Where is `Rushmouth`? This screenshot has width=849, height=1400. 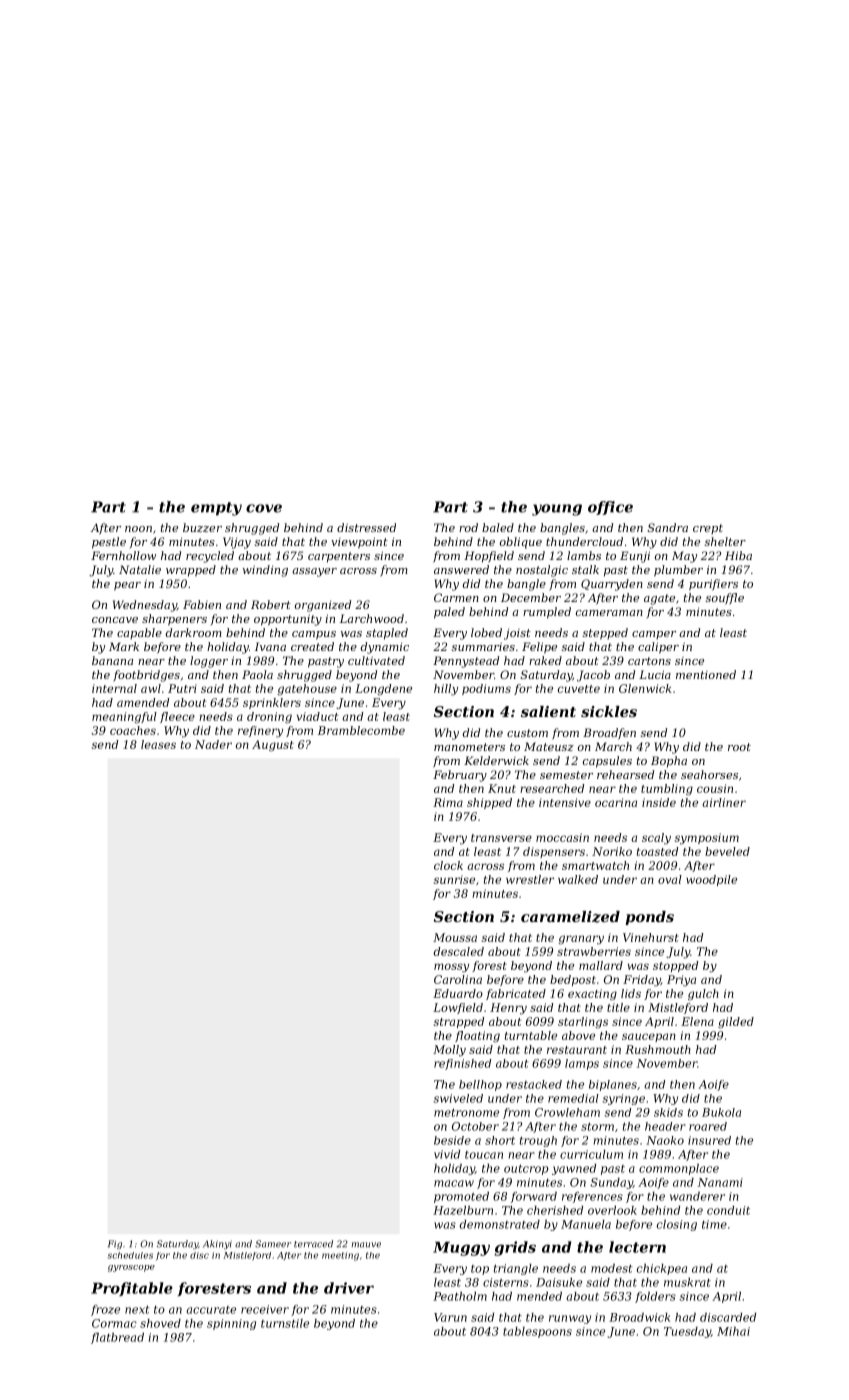 Rushmouth is located at coordinates (658, 1049).
